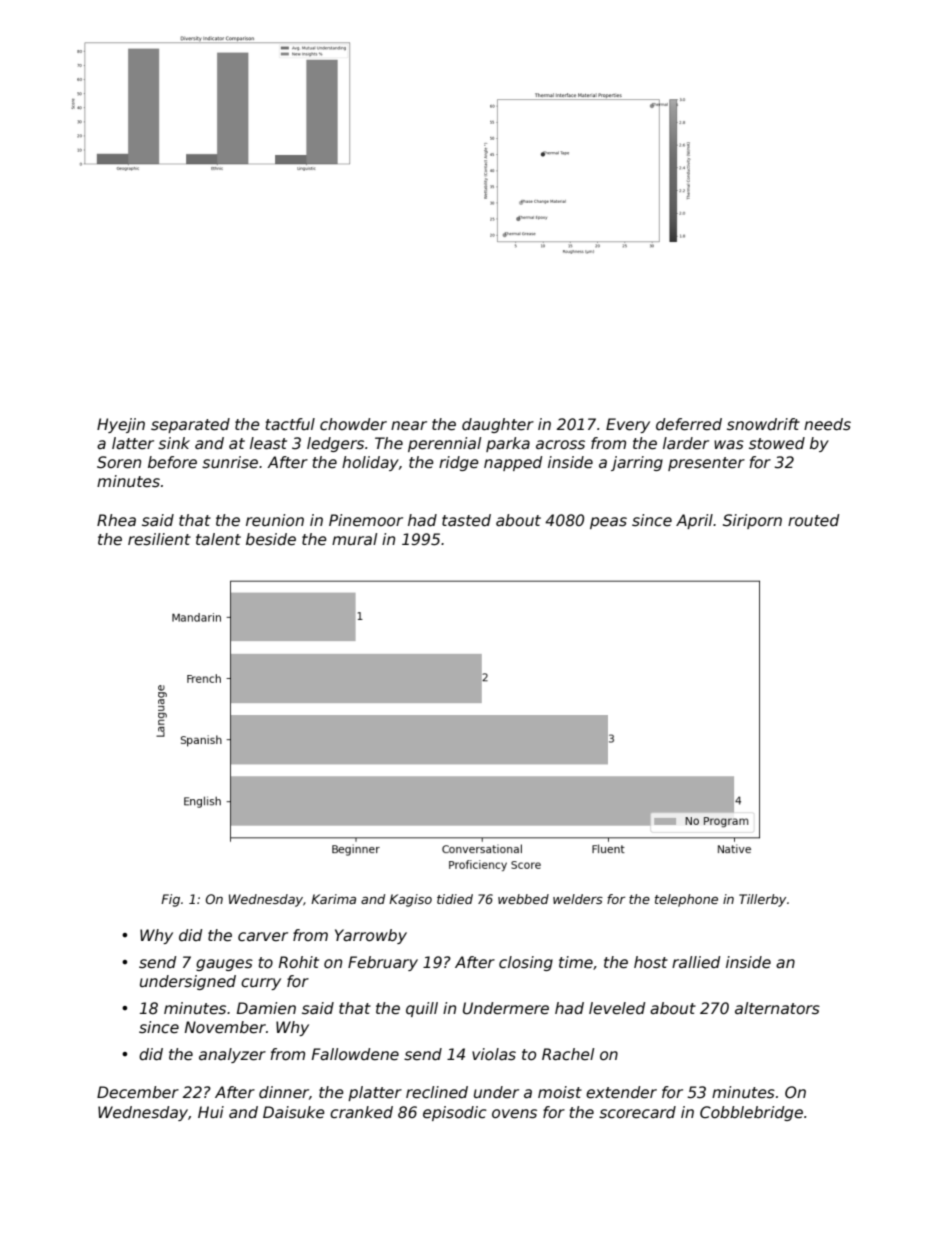 This screenshot has width=952, height=1233. I want to click on separated, so click(190, 425).
